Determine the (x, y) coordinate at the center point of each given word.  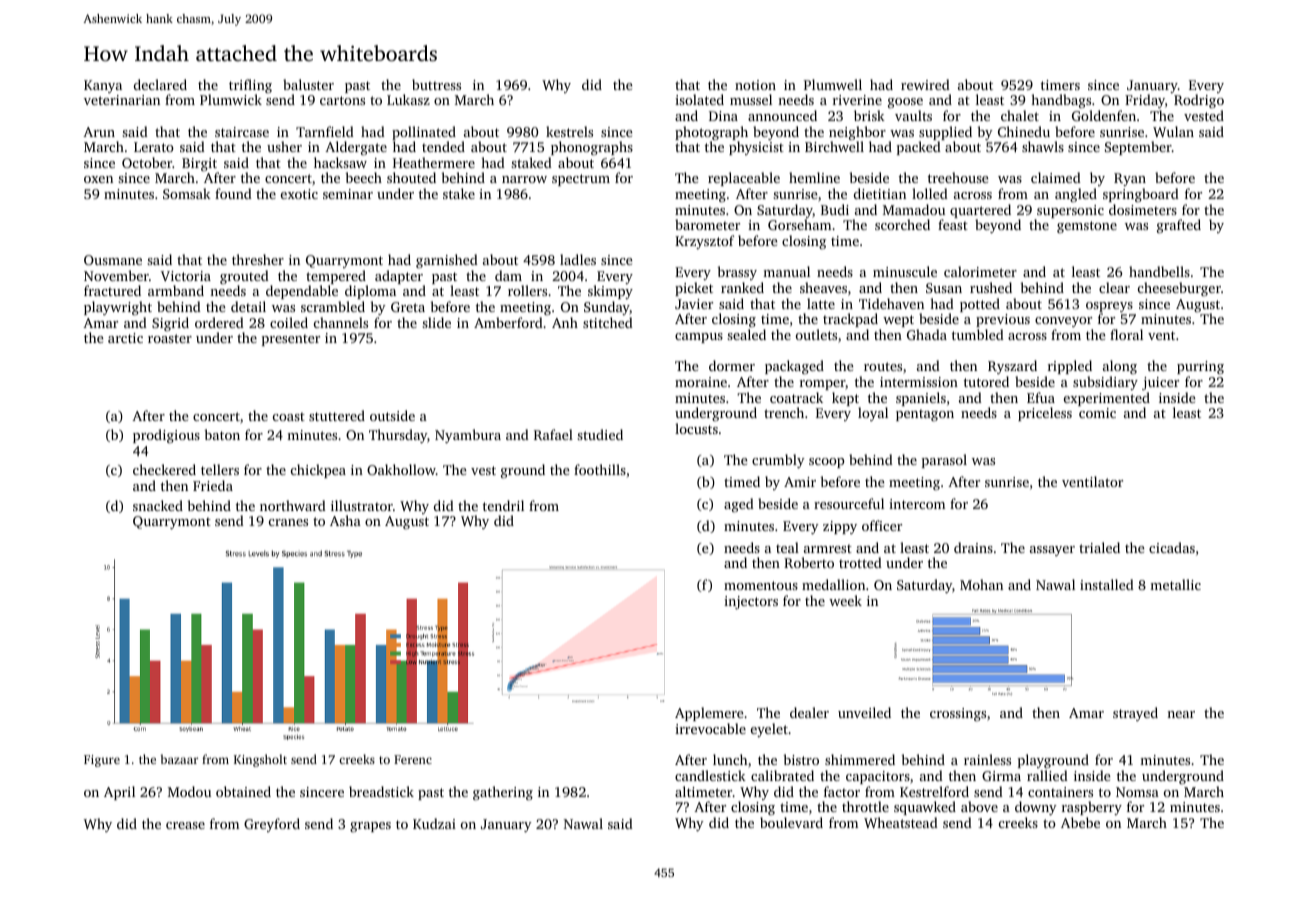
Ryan (1130, 179)
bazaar (179, 759)
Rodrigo (1199, 101)
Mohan (981, 584)
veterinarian (122, 100)
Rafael (553, 434)
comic (1097, 413)
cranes (288, 522)
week (845, 600)
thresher (258, 259)
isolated (699, 99)
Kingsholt (260, 760)
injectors (751, 602)
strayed (1135, 714)
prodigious (166, 436)
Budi (835, 209)
